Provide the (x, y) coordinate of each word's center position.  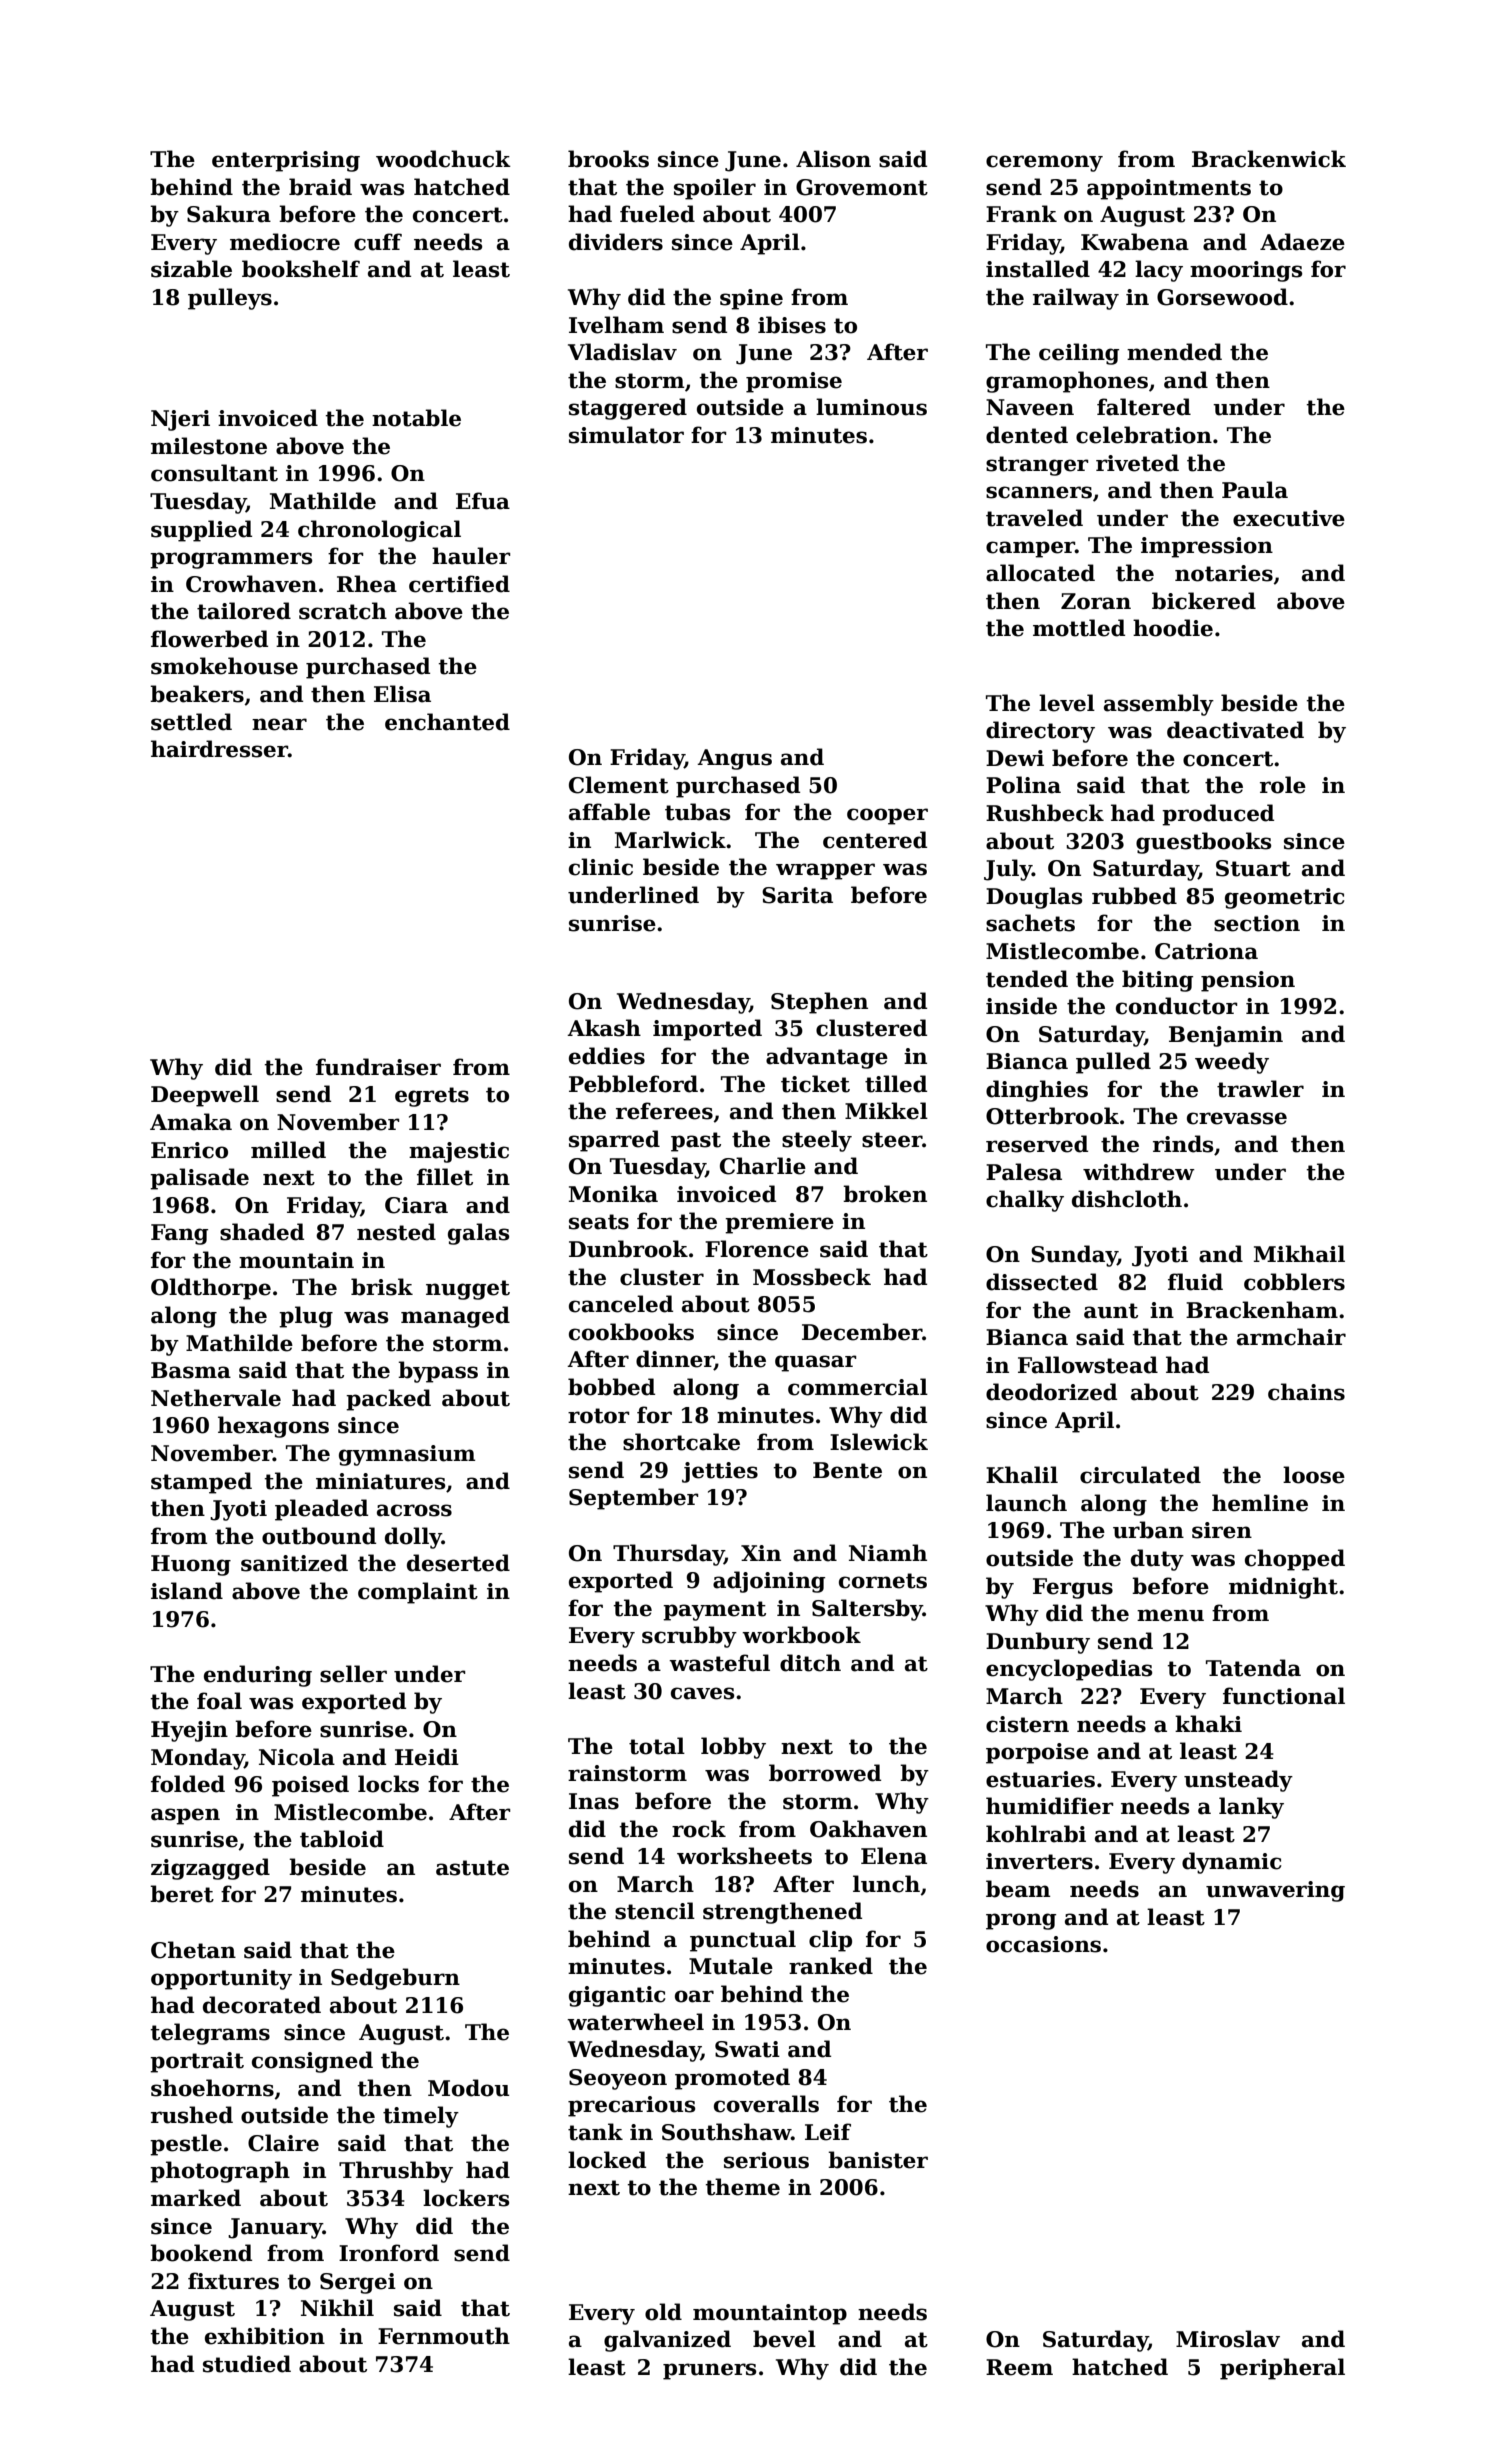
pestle (186, 2145)
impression (1207, 547)
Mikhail (1299, 1254)
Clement (619, 785)
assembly (1159, 705)
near (279, 724)
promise (794, 382)
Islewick (879, 1442)
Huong (191, 1565)
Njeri (180, 420)
